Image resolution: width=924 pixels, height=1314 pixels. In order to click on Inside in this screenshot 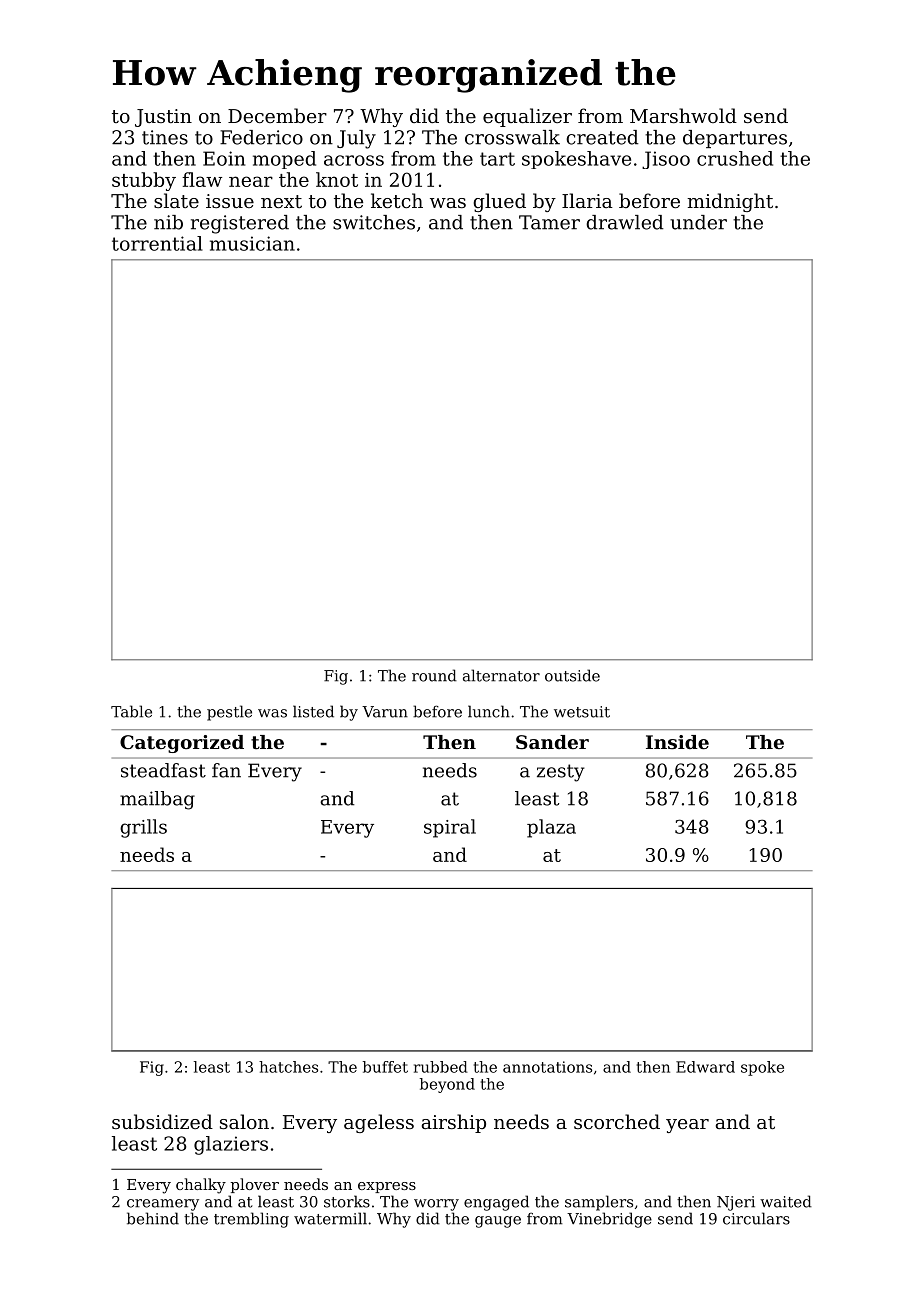, I will do `click(677, 742)`.
